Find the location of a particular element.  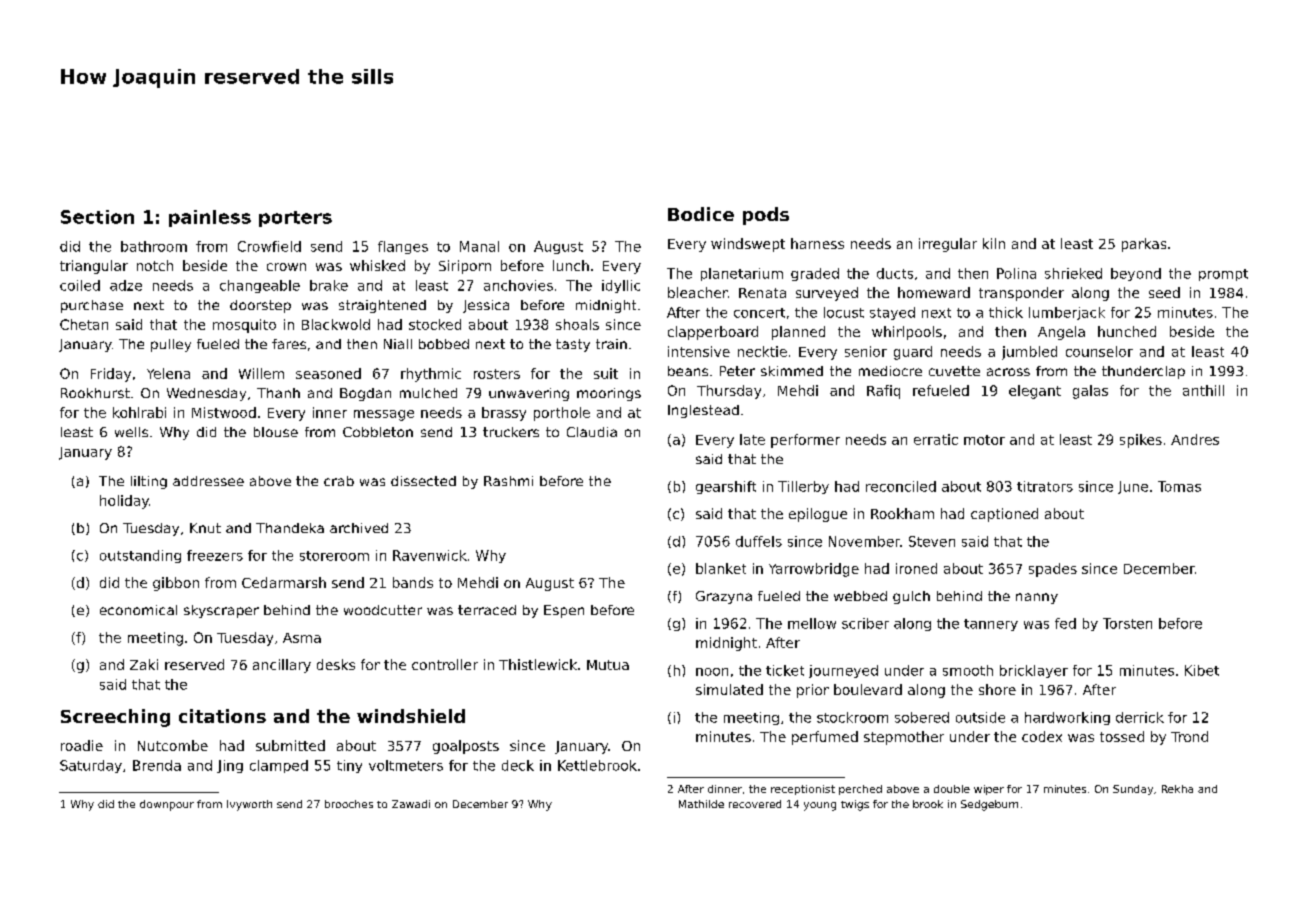

Zawadi is located at coordinates (411, 804).
